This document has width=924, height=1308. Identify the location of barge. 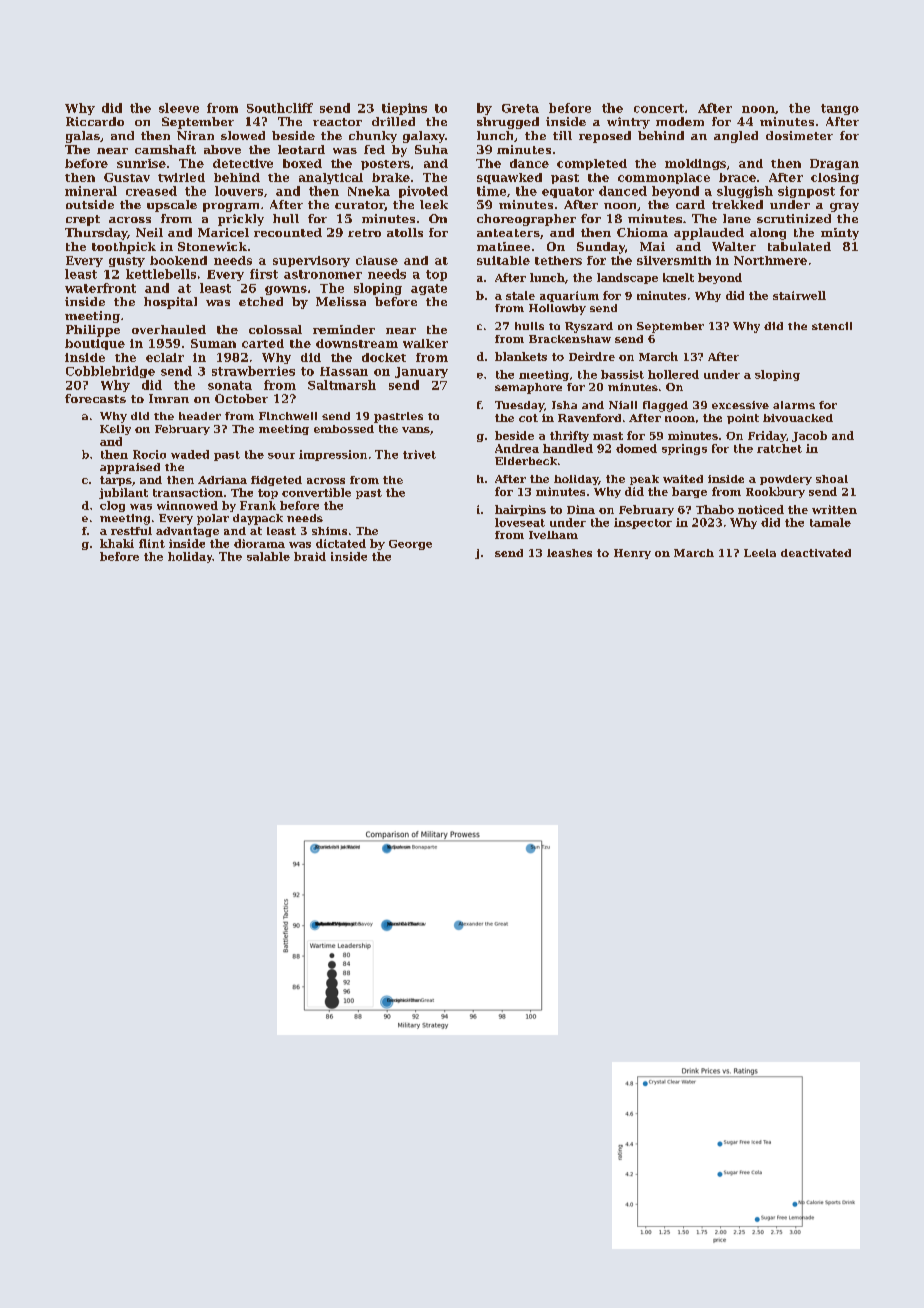
(689, 492).
